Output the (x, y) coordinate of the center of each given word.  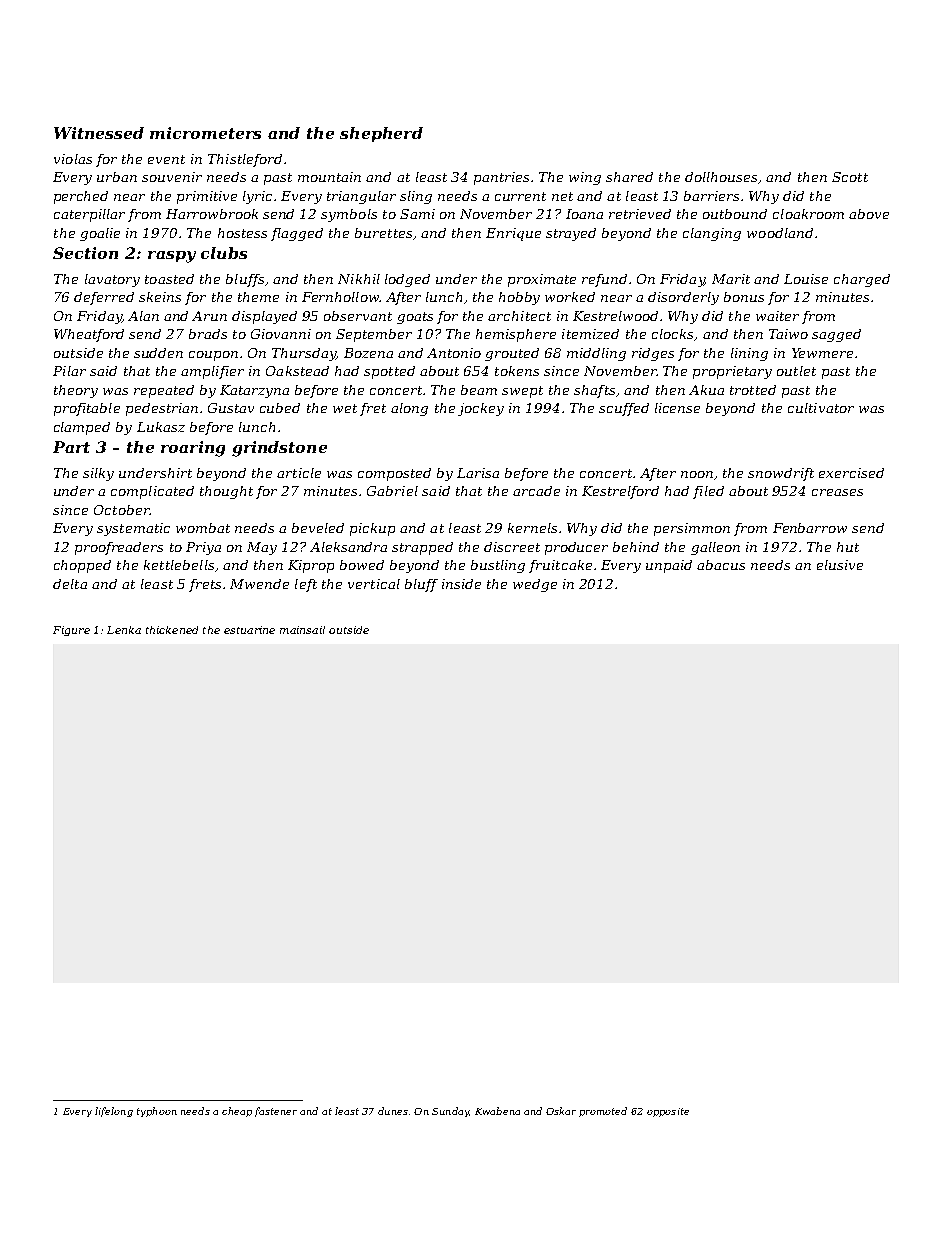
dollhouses (721, 177)
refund (604, 280)
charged (862, 280)
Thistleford (245, 160)
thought (226, 492)
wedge (535, 585)
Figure (71, 631)
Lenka (124, 630)
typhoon (157, 1112)
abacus (721, 565)
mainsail (302, 630)
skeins (160, 297)
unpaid (669, 566)
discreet (512, 547)
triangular (361, 197)
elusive (840, 565)
